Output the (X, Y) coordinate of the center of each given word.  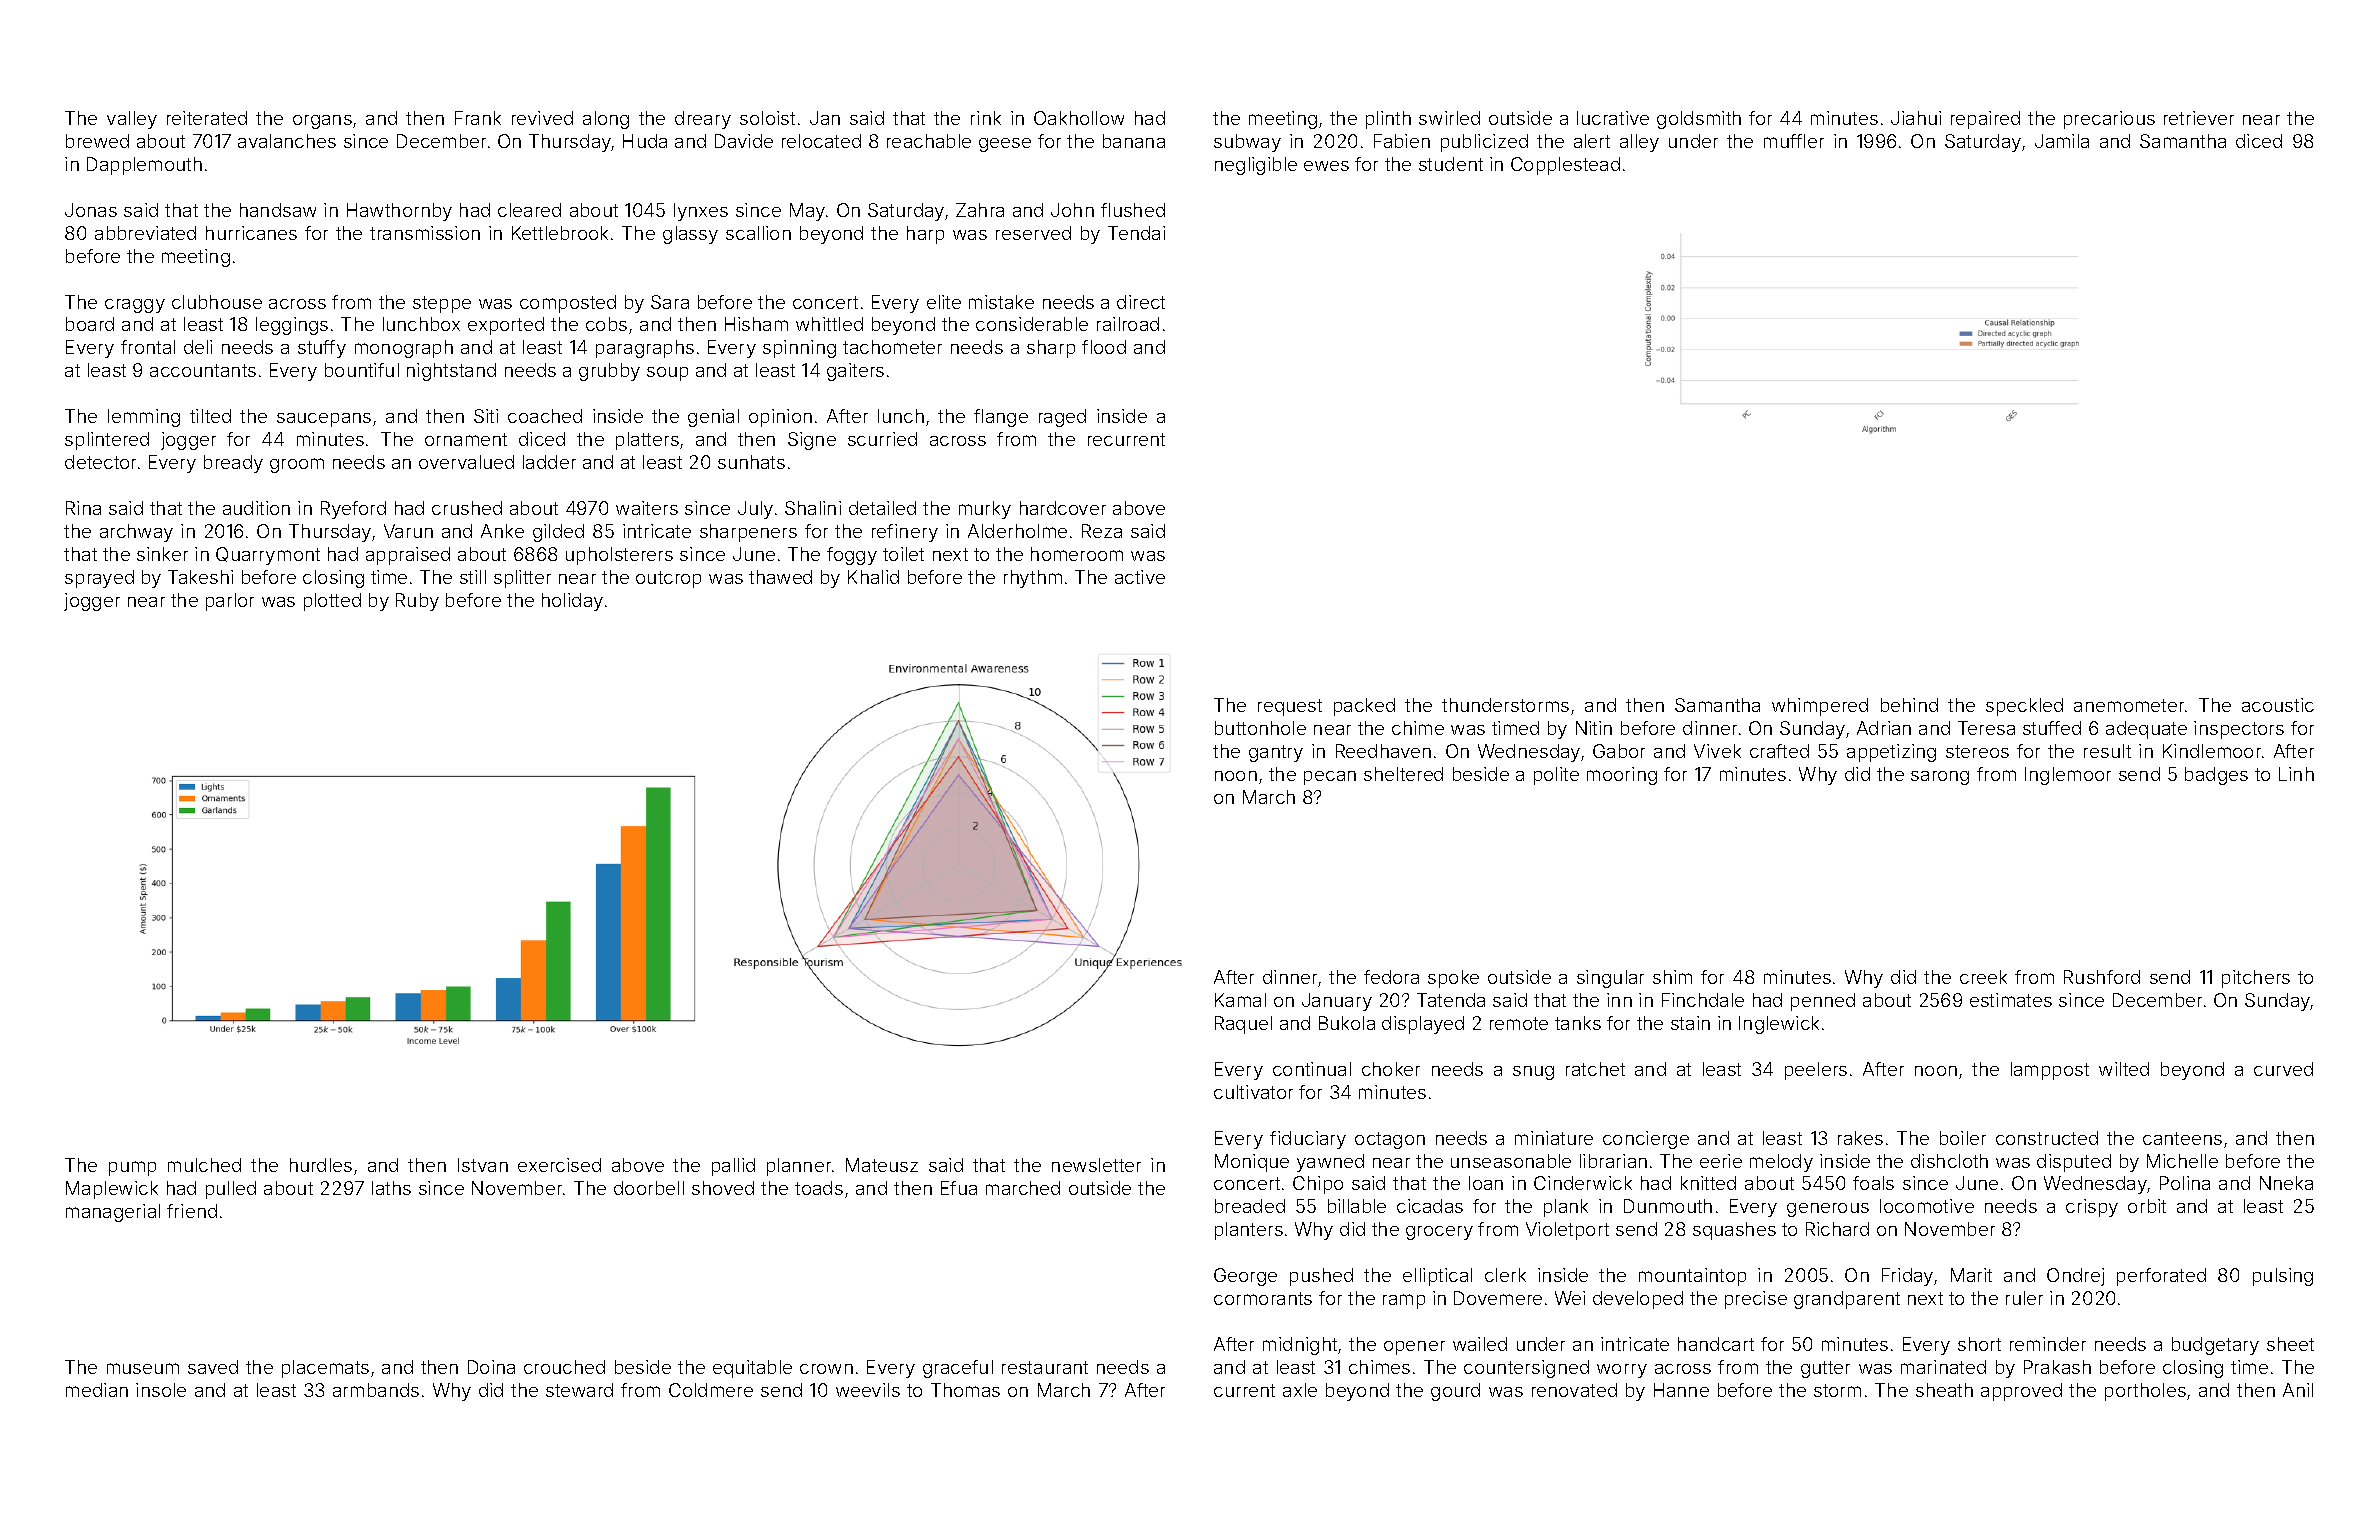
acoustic (2278, 705)
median (97, 1390)
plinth (1388, 120)
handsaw (278, 210)
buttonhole (1260, 728)
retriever (2199, 118)
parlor (230, 602)
